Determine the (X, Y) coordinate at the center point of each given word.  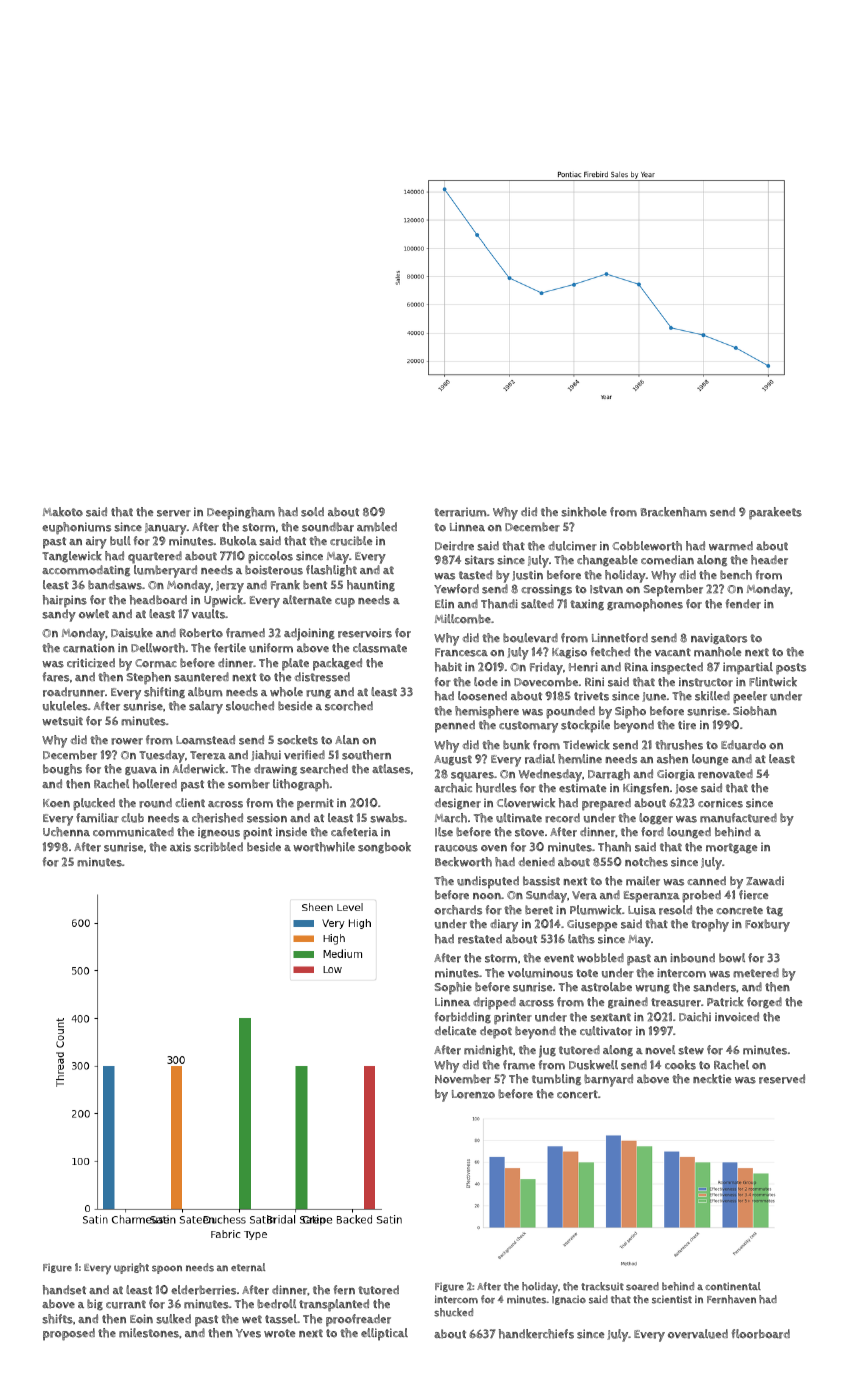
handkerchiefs (536, 1334)
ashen (672, 759)
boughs (62, 770)
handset (64, 1290)
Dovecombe (546, 682)
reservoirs (365, 633)
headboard (158, 600)
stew (691, 1050)
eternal (248, 1267)
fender (743, 604)
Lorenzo (473, 1094)
